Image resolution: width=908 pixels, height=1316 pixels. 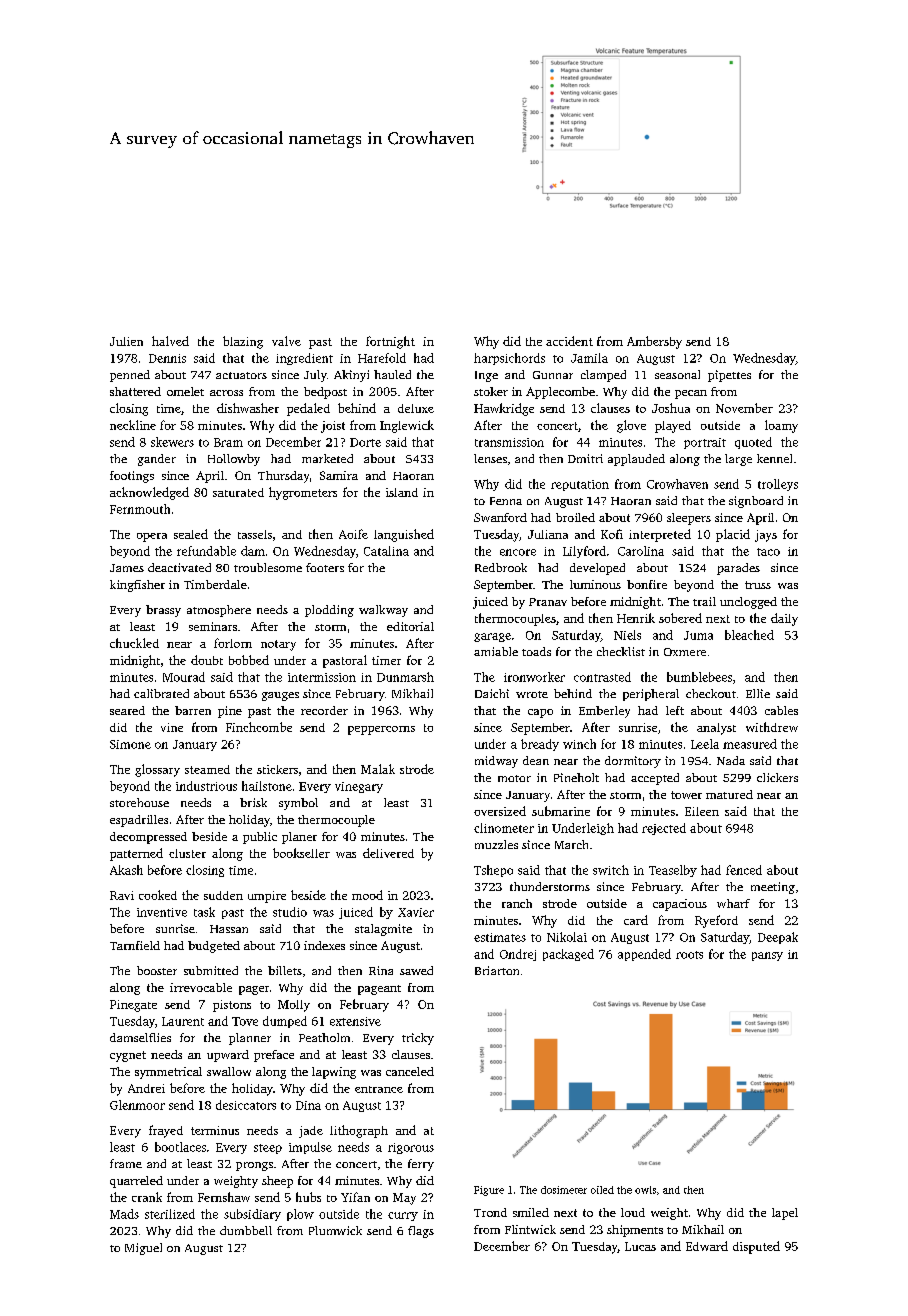 I want to click on capo, so click(x=540, y=713).
